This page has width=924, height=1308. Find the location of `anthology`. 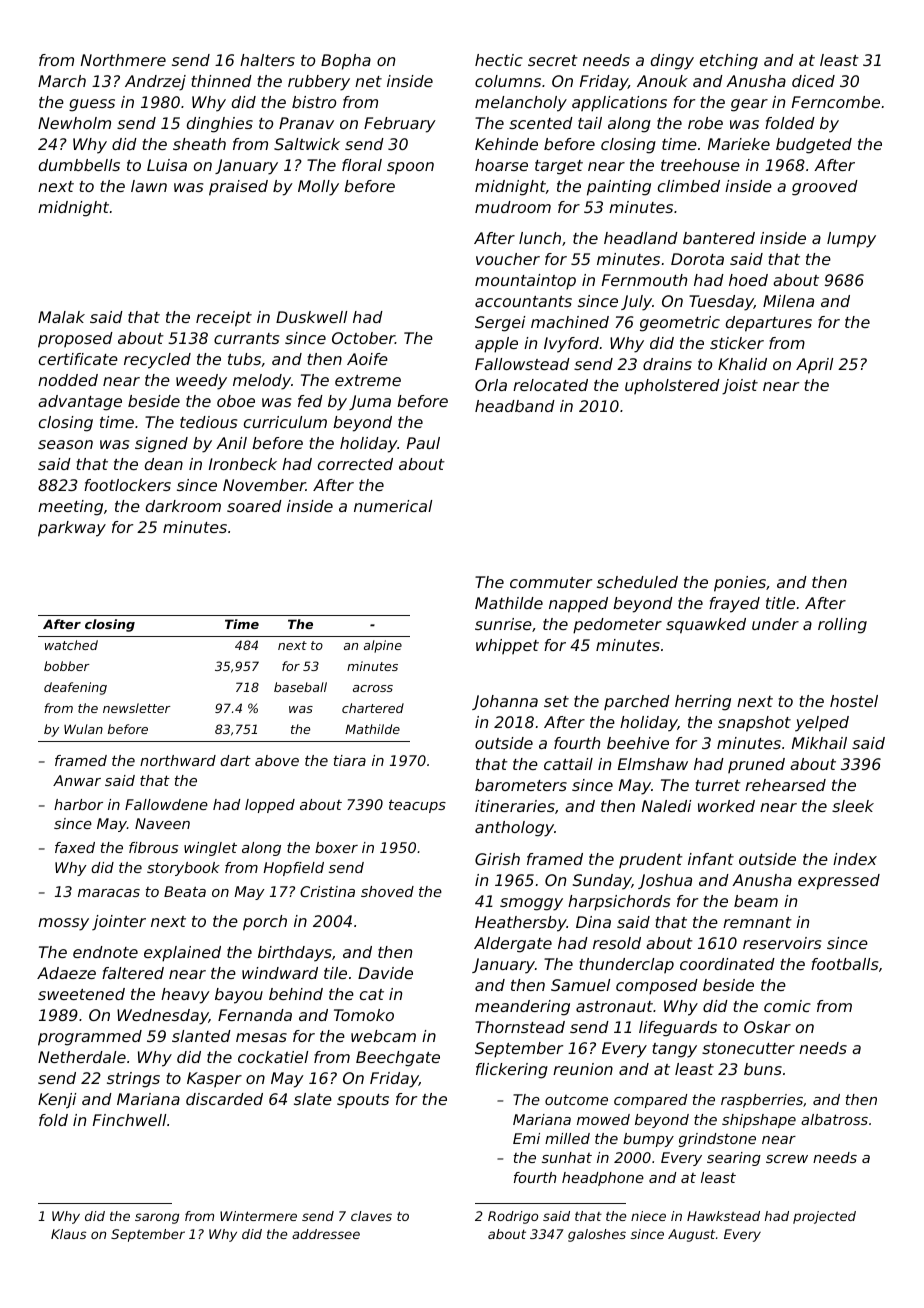

anthology is located at coordinates (514, 829).
